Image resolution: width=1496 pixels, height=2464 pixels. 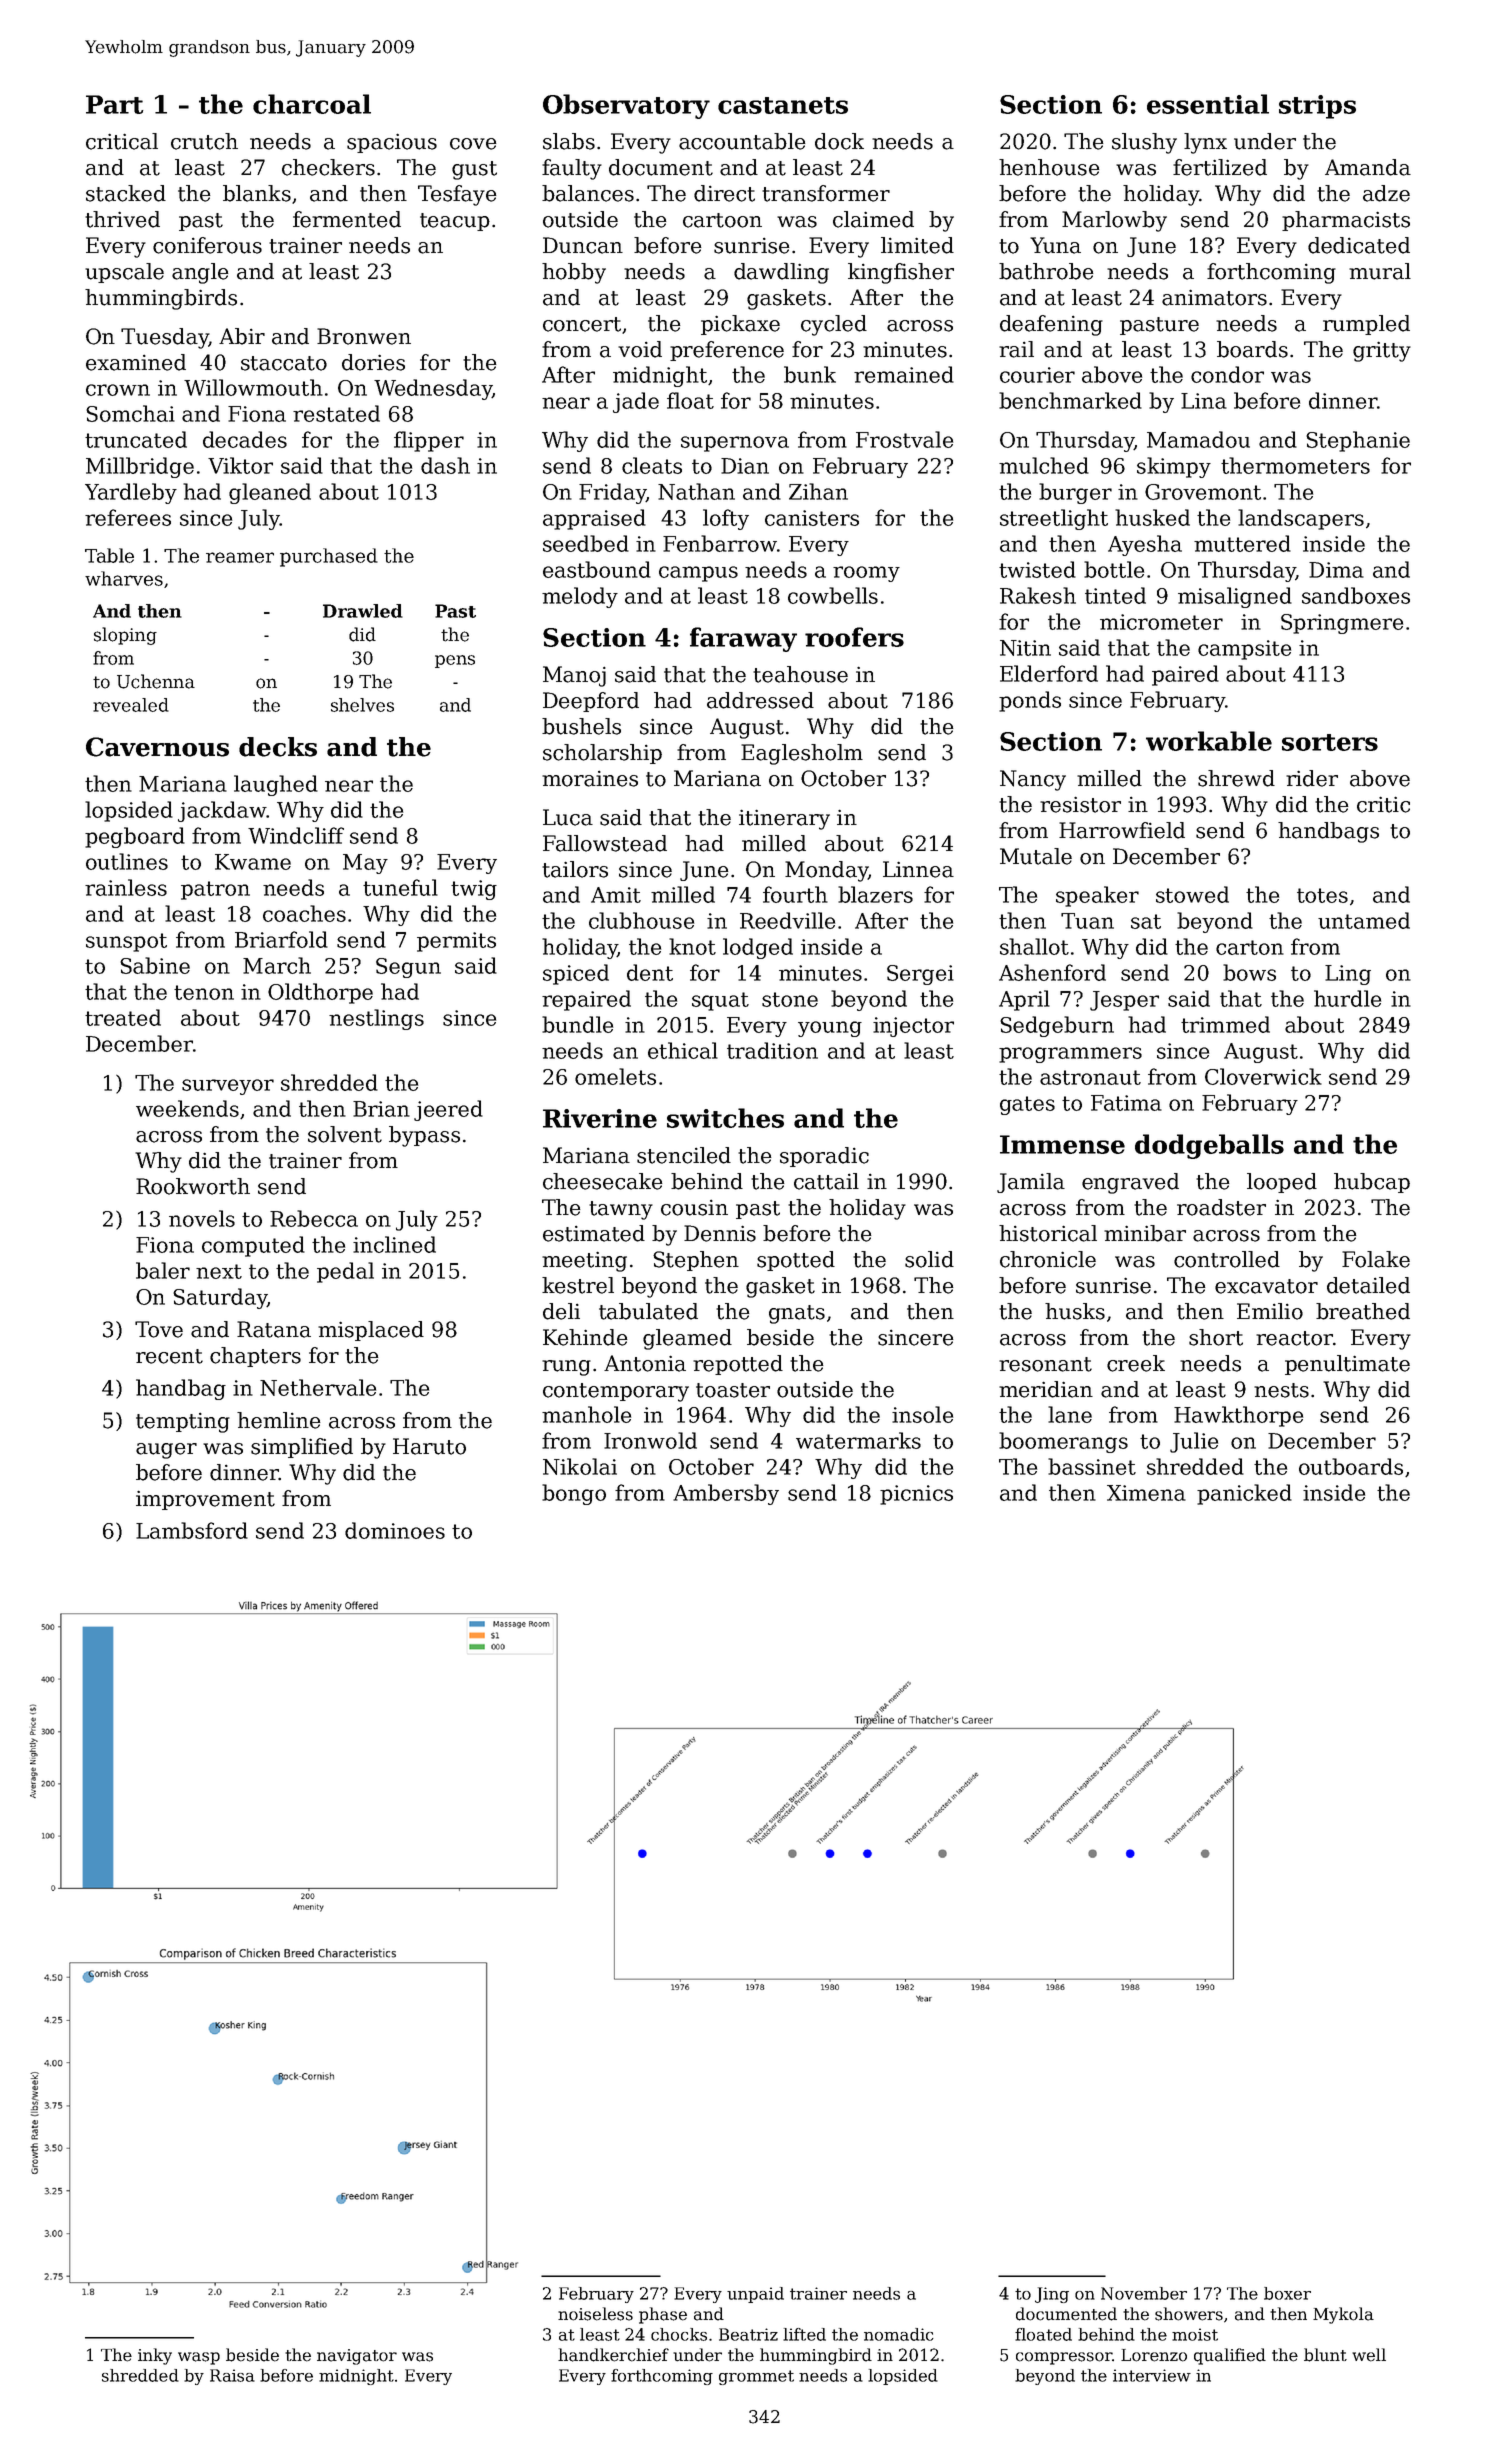 I want to click on bundle, so click(x=577, y=1024).
